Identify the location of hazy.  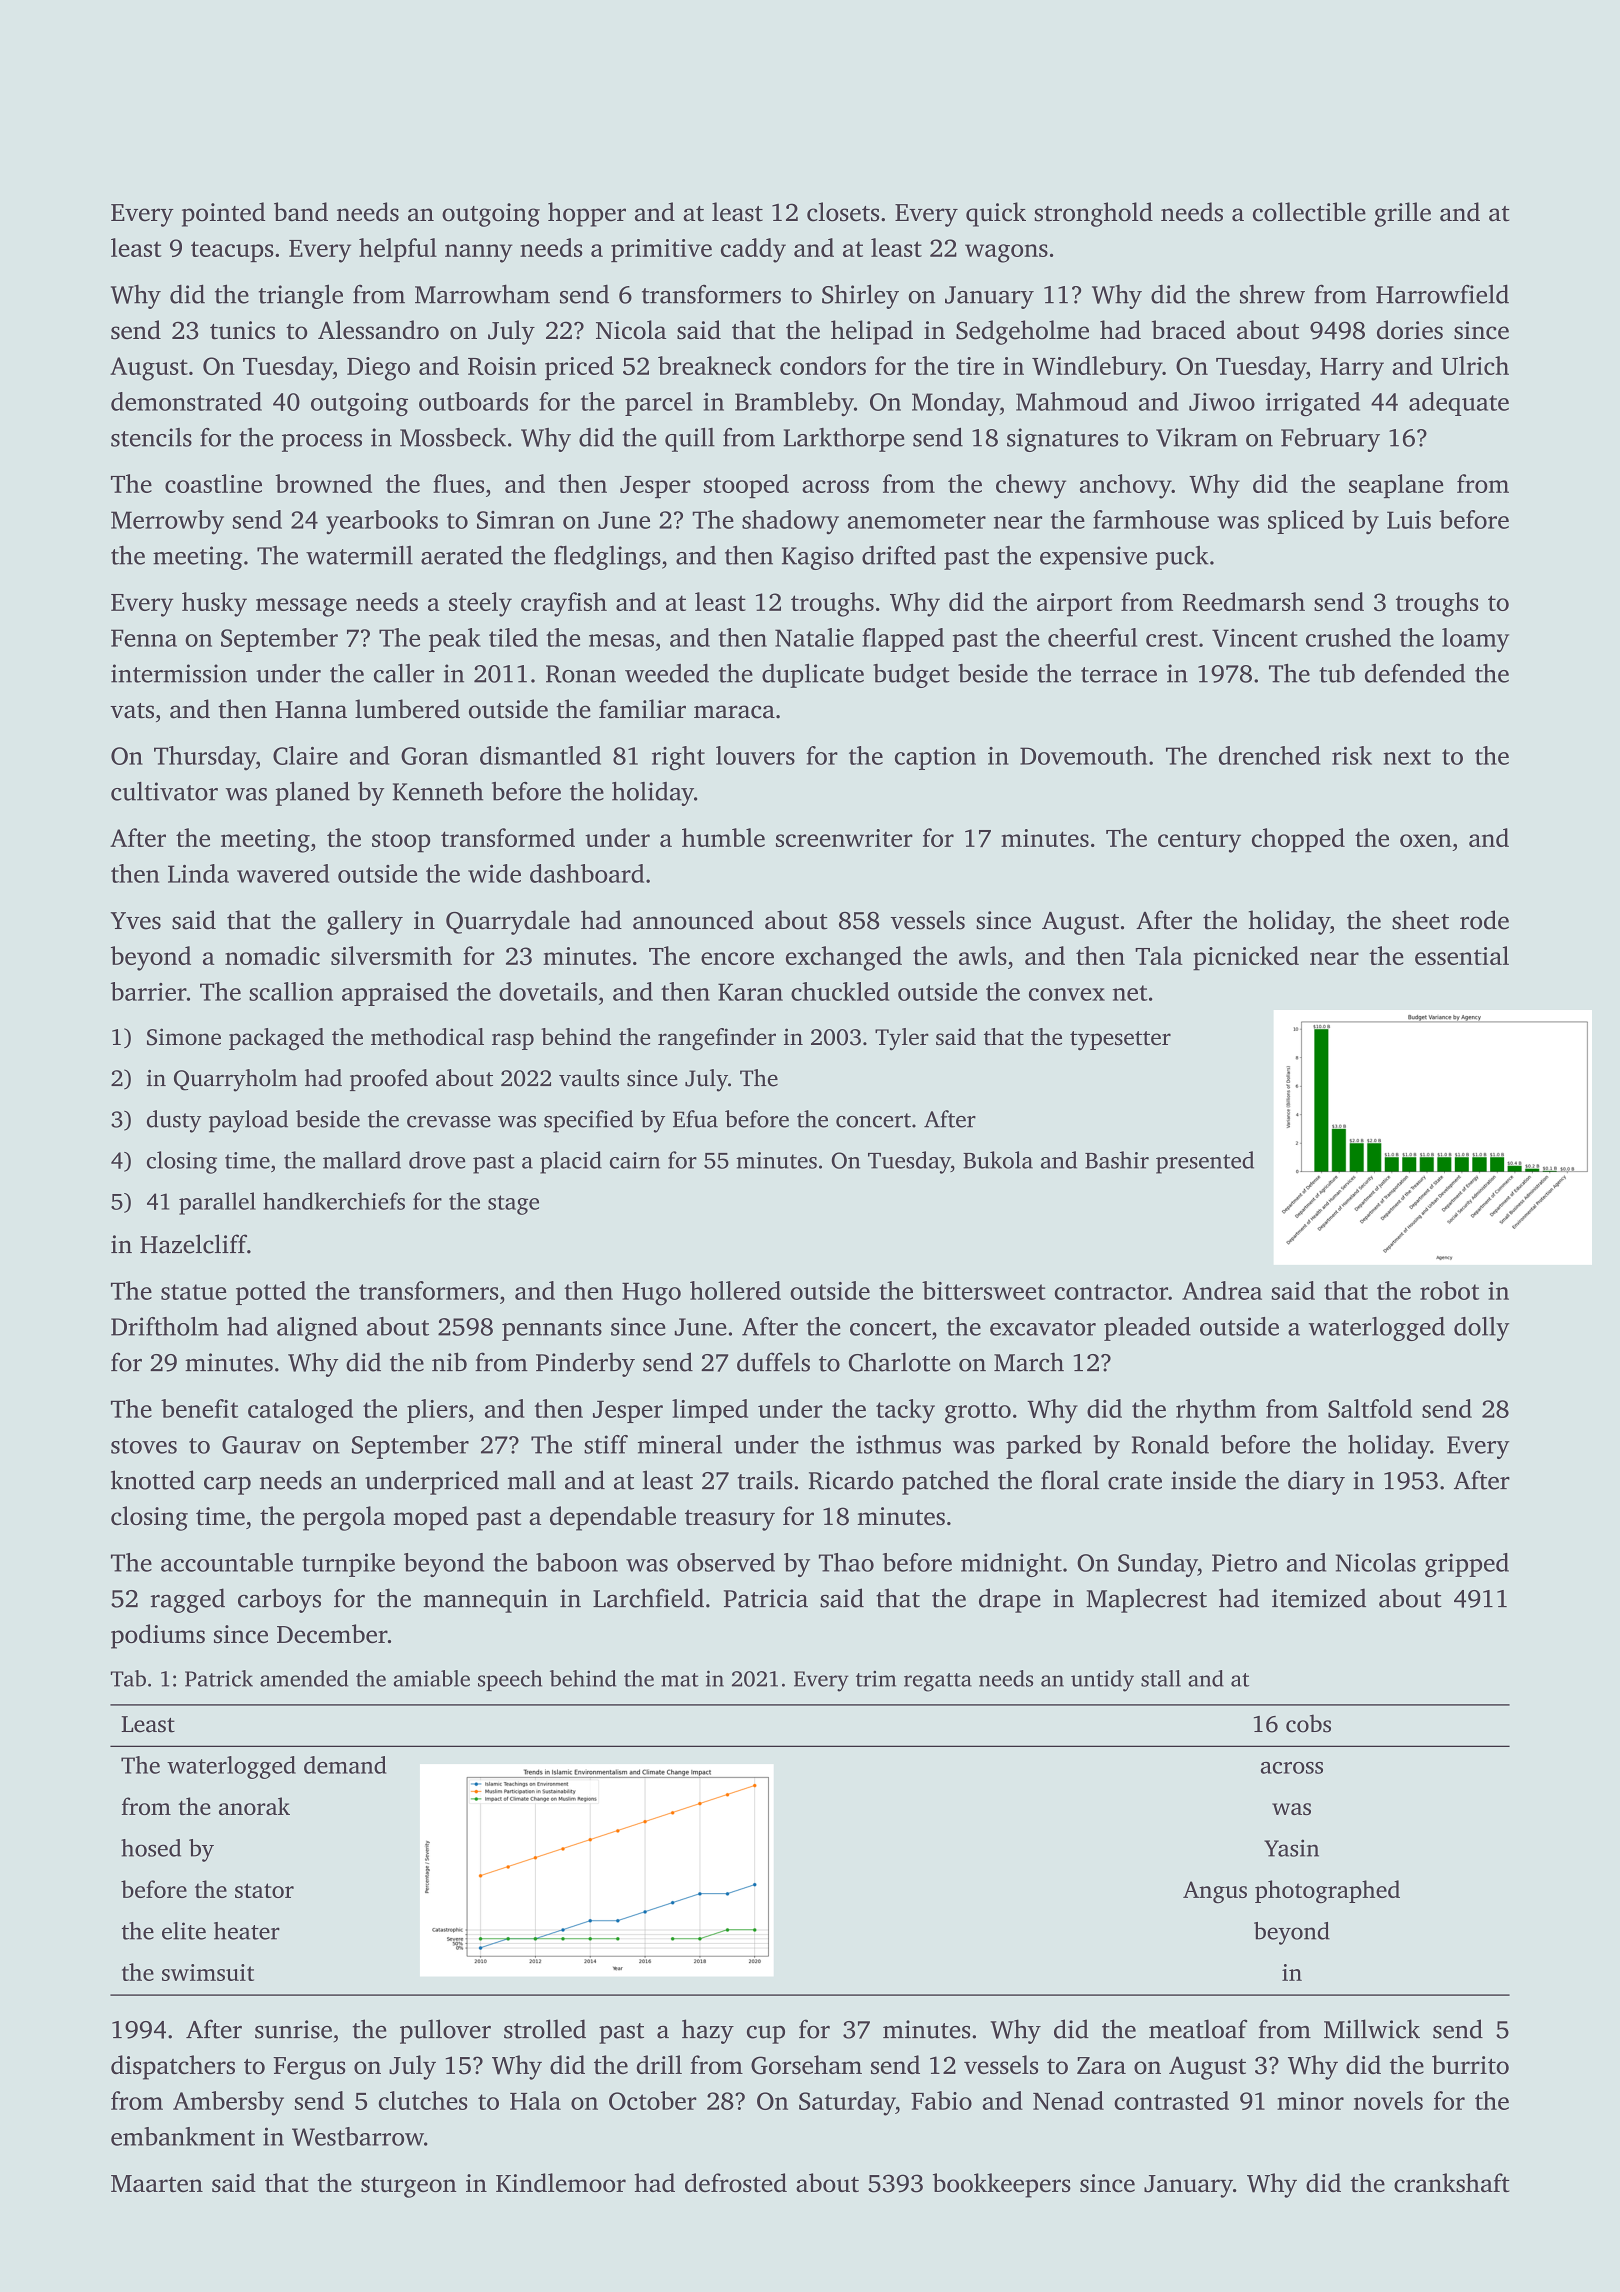
(708, 2031).
